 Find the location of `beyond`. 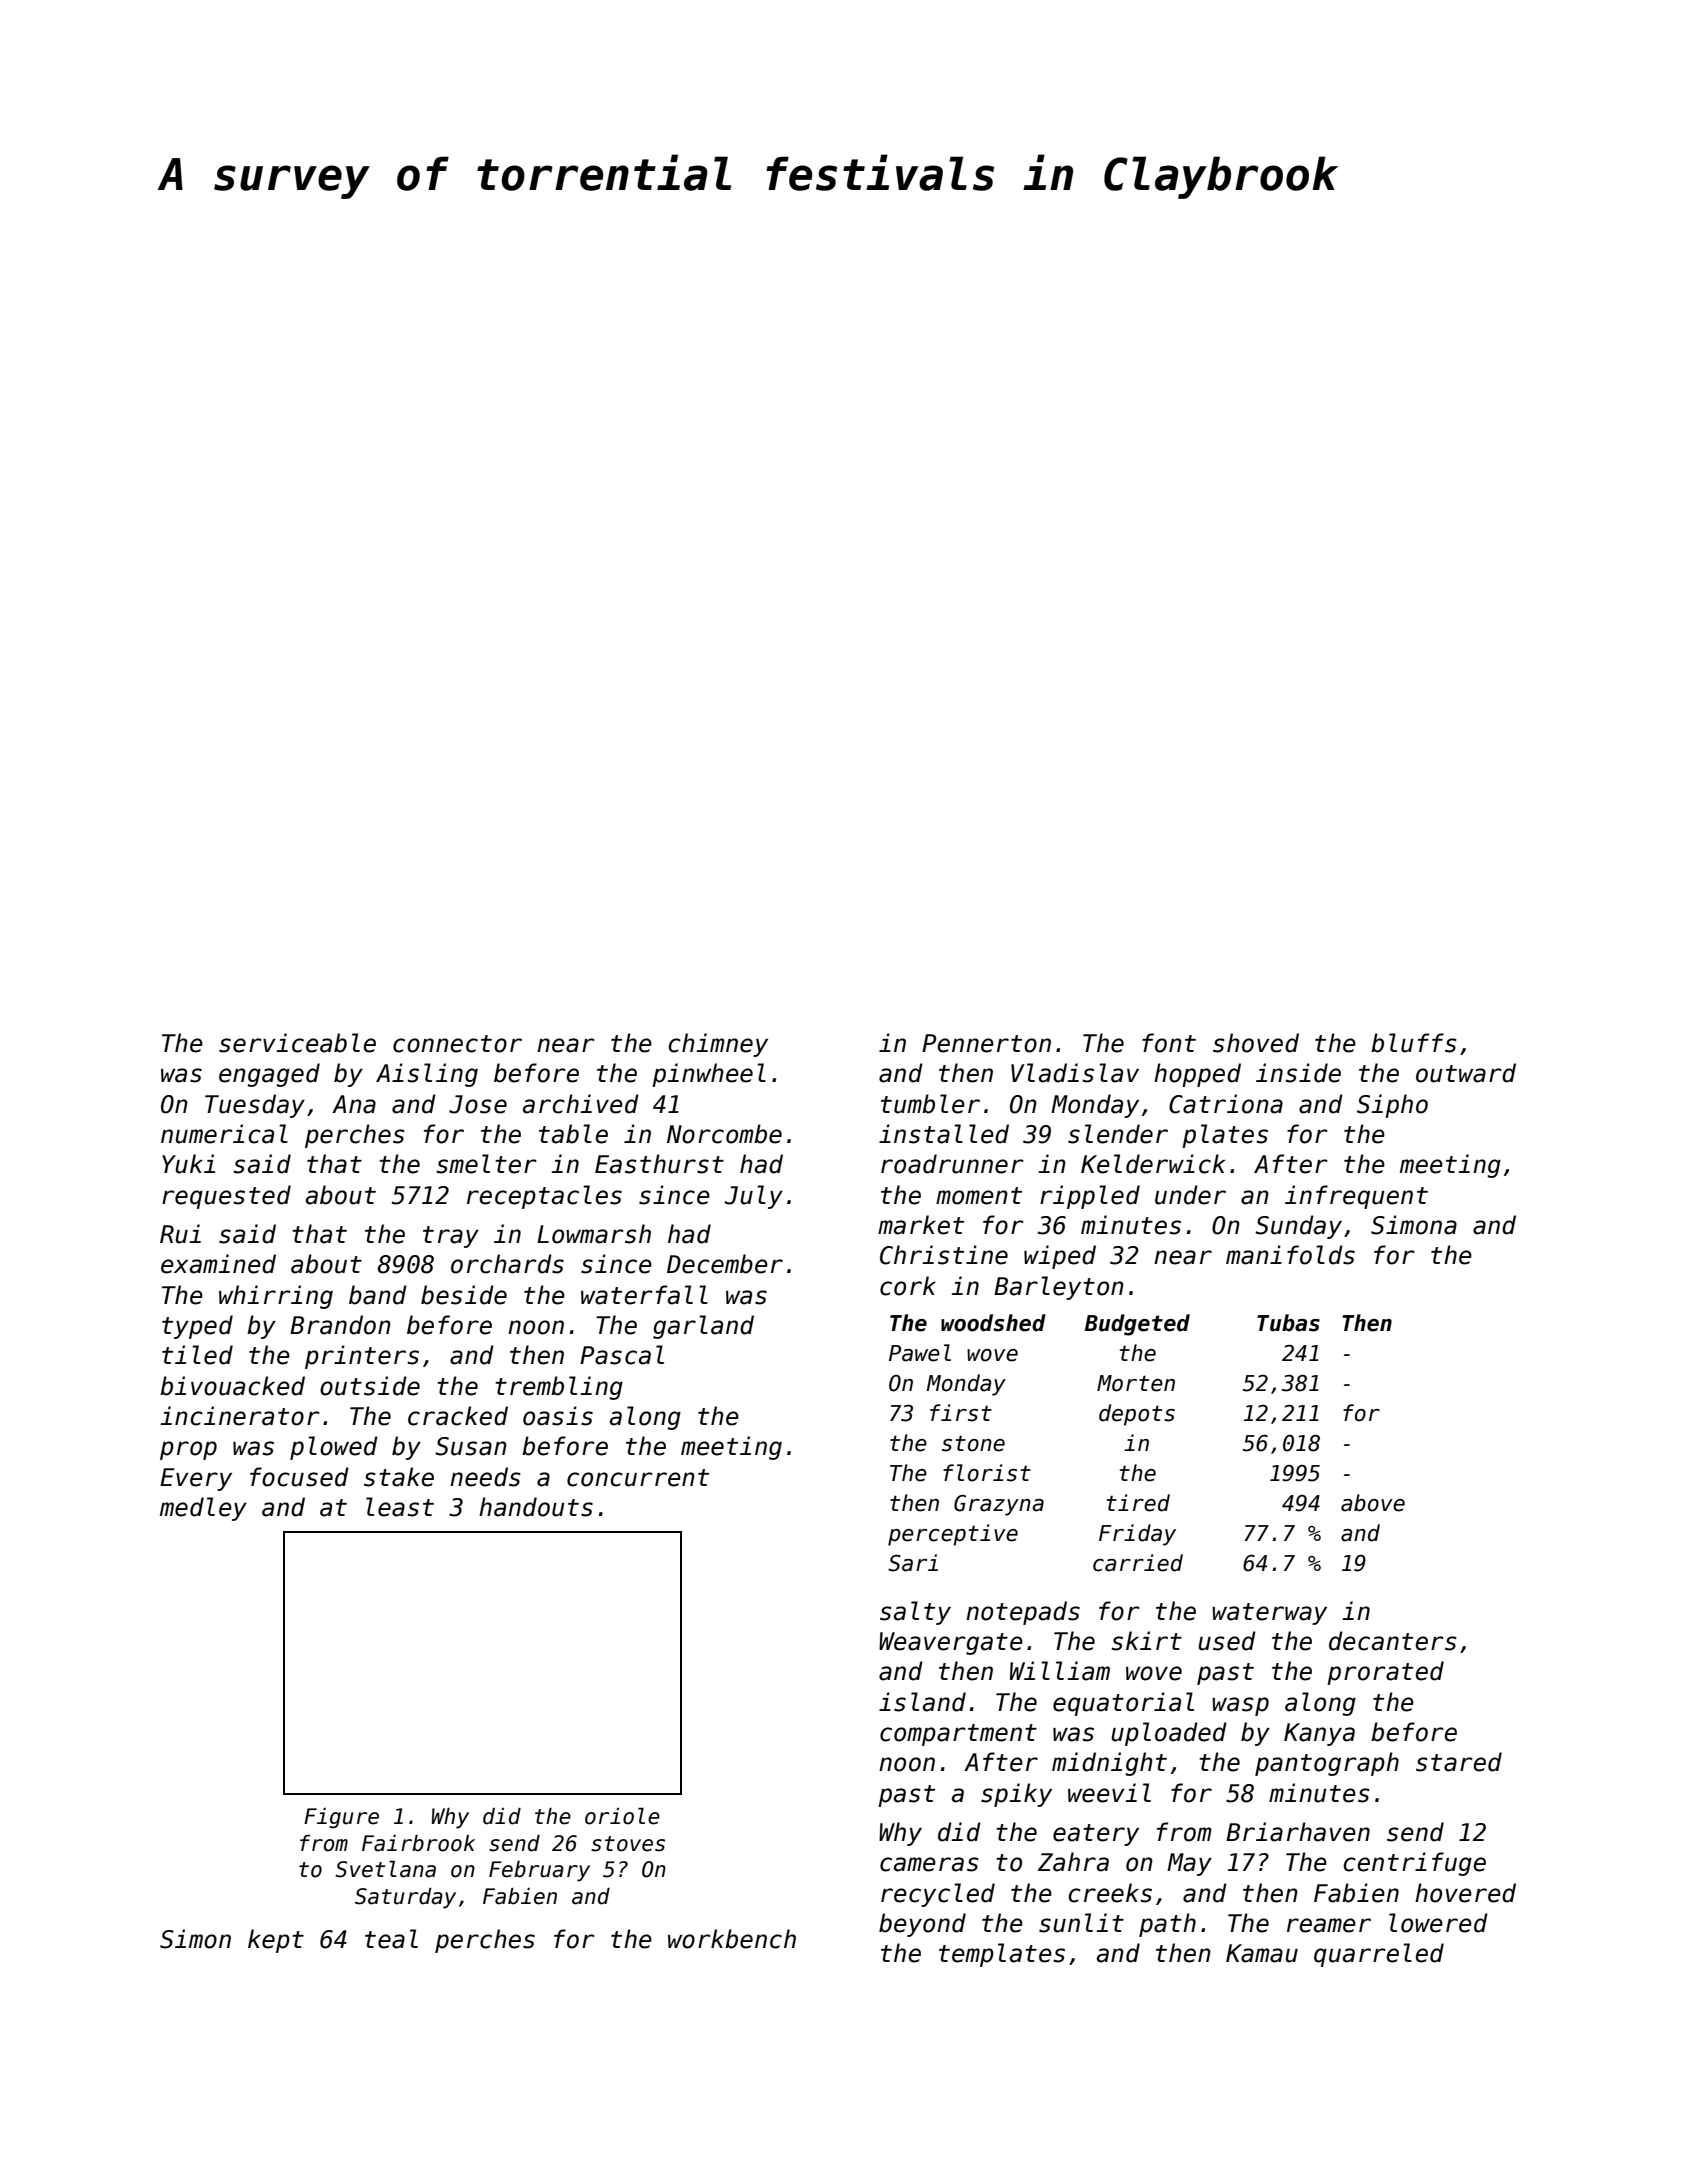

beyond is located at coordinates (922, 1925).
